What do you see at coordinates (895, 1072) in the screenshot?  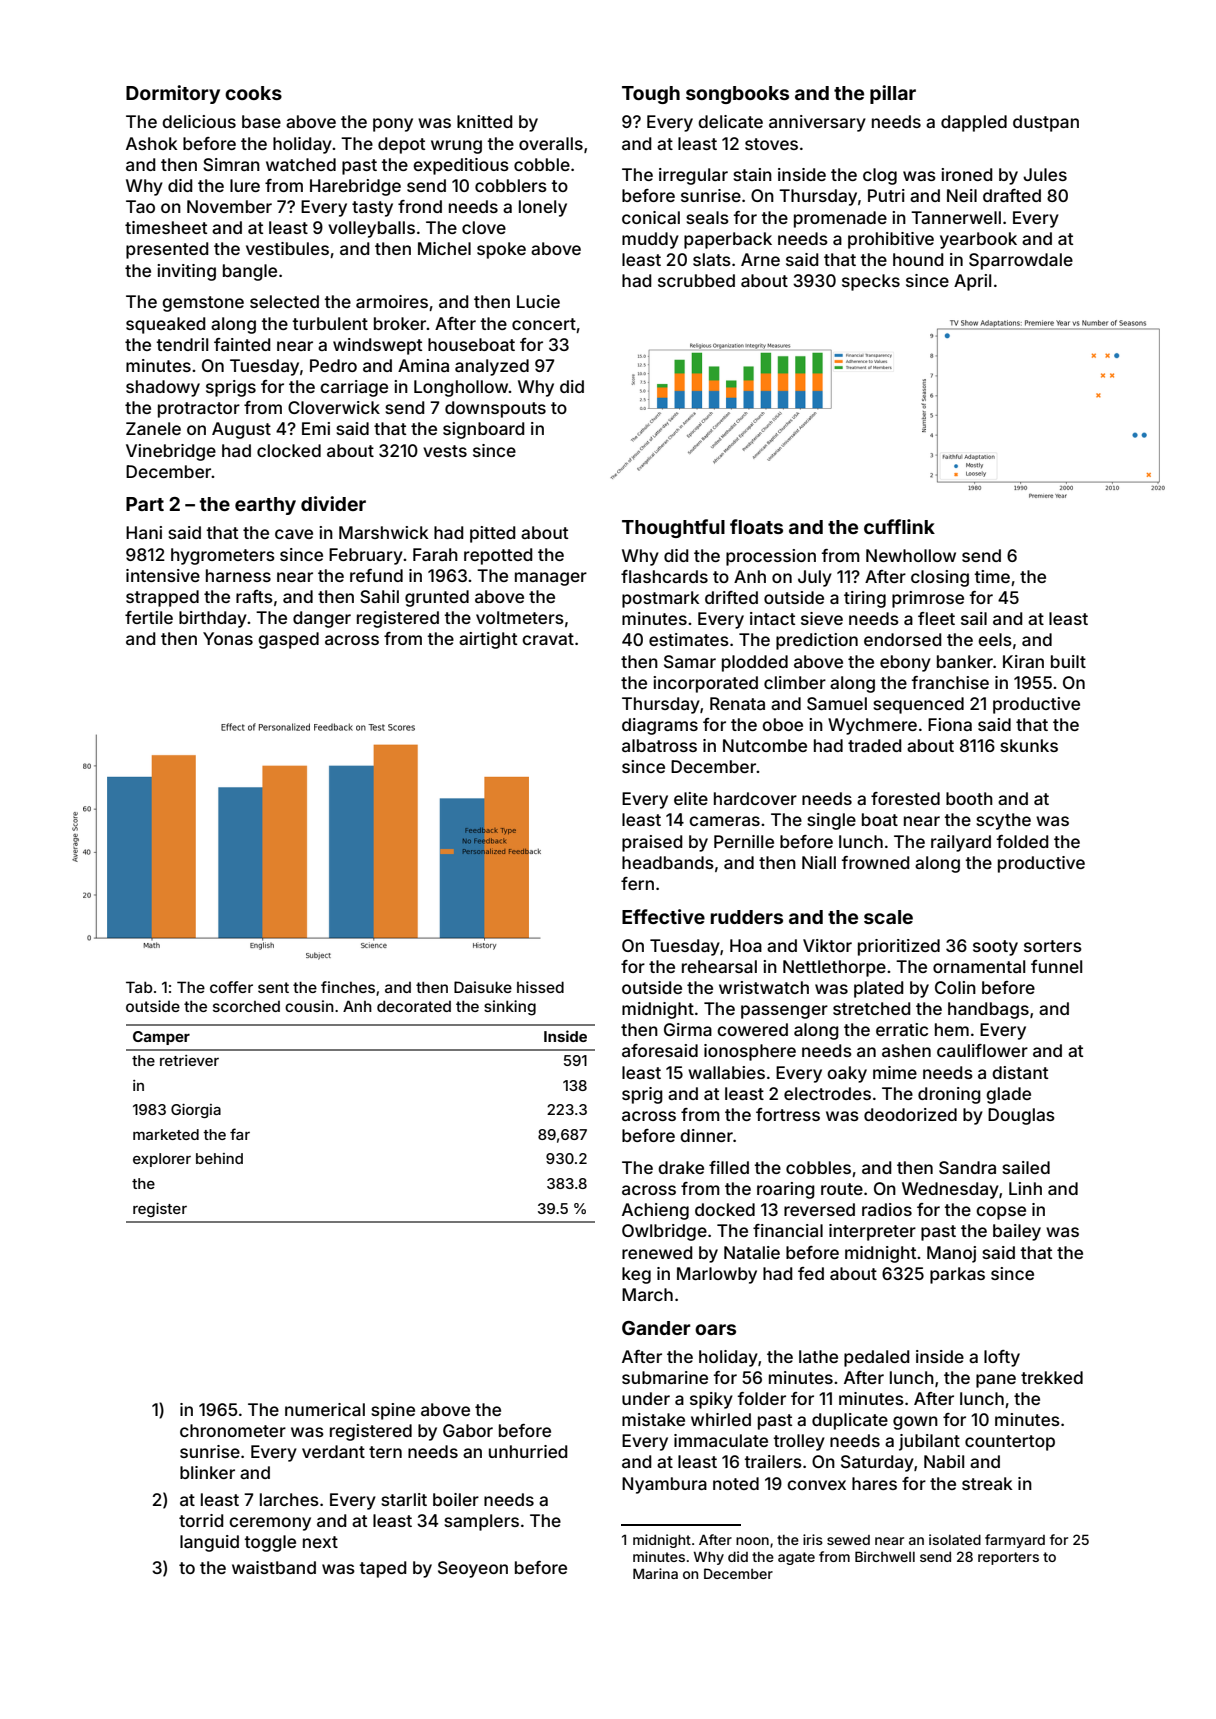 I see `mime` at bounding box center [895, 1072].
